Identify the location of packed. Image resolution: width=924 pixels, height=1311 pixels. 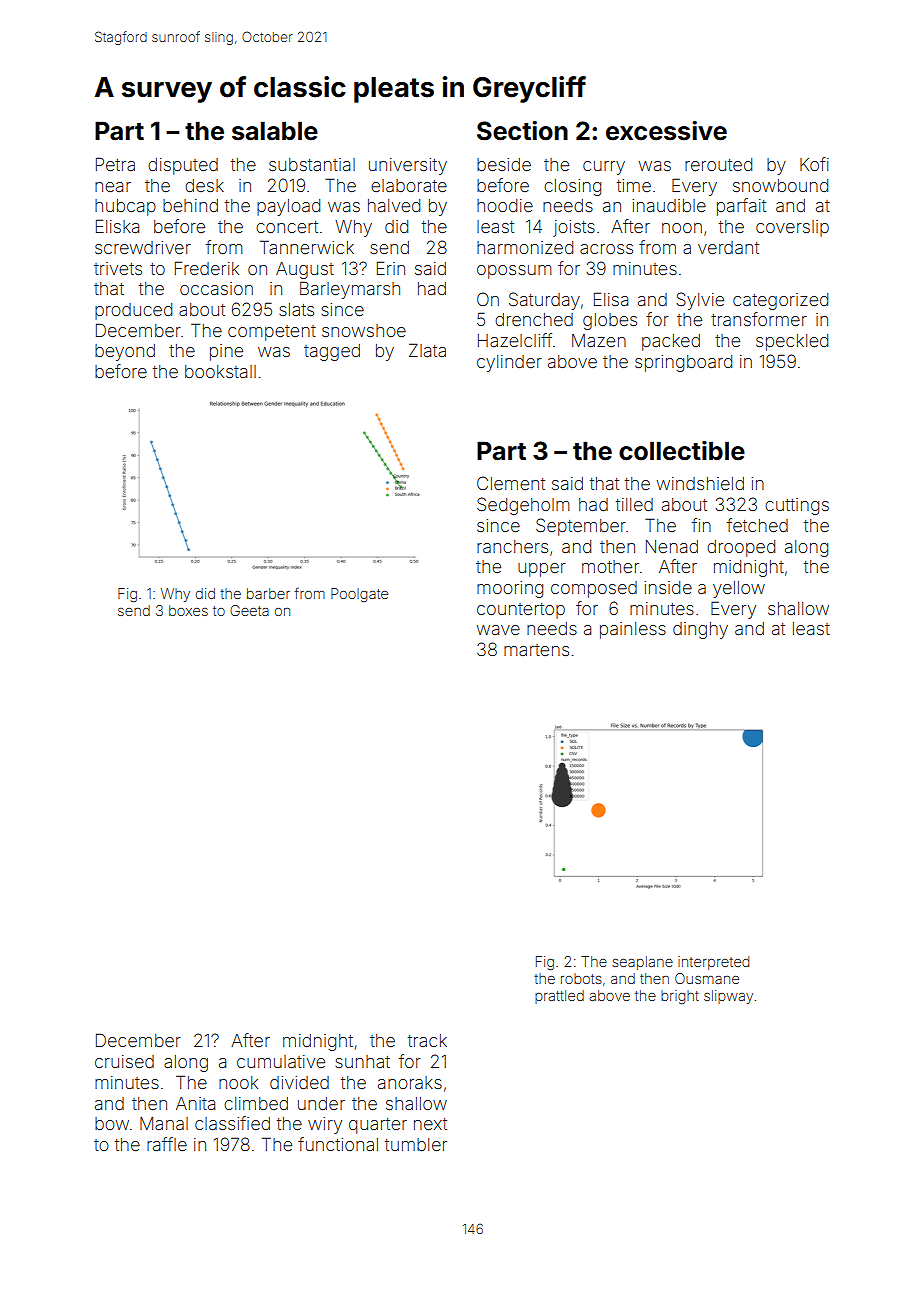
(671, 342).
